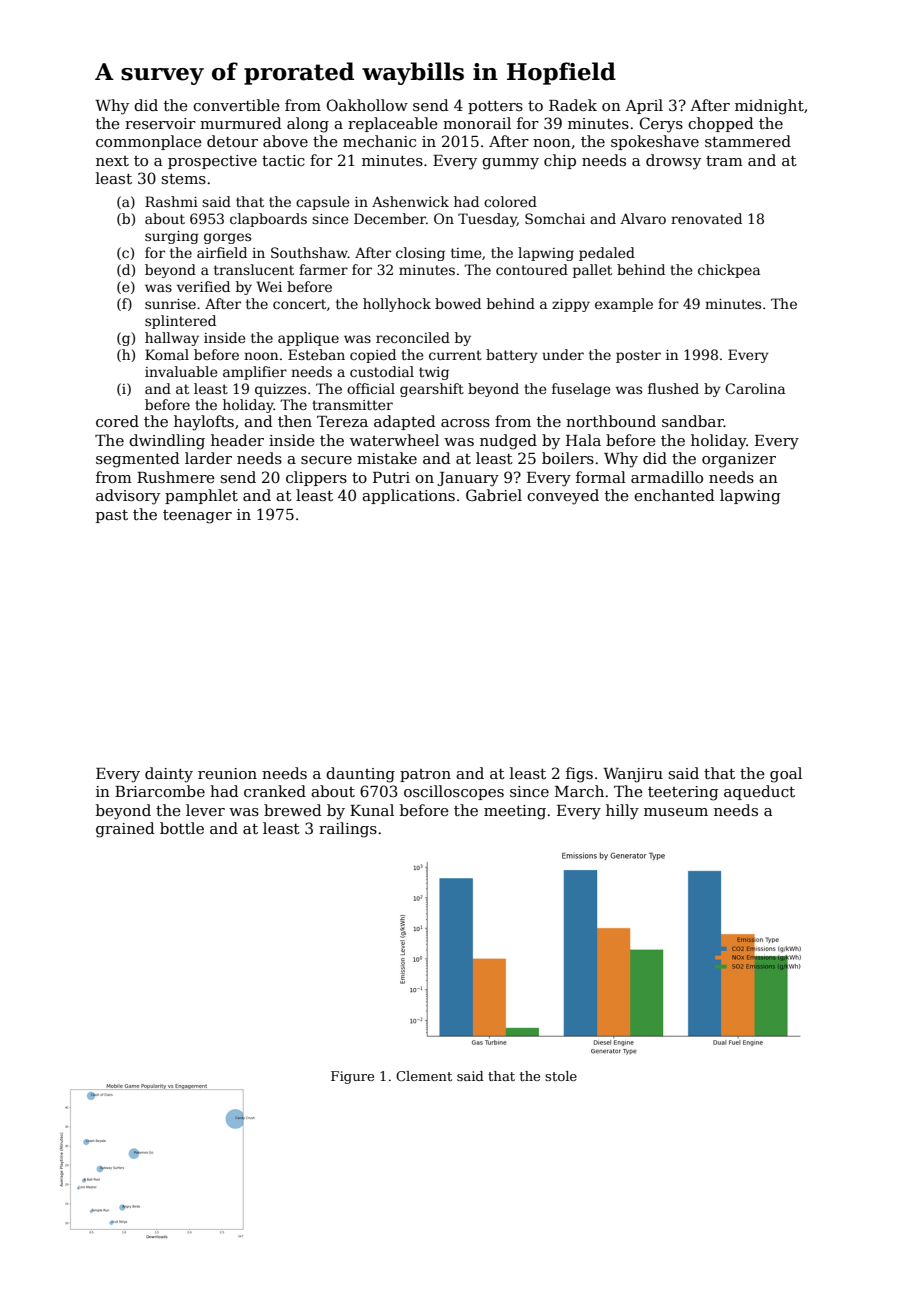 This image has width=908, height=1316. I want to click on reunion, so click(227, 773).
